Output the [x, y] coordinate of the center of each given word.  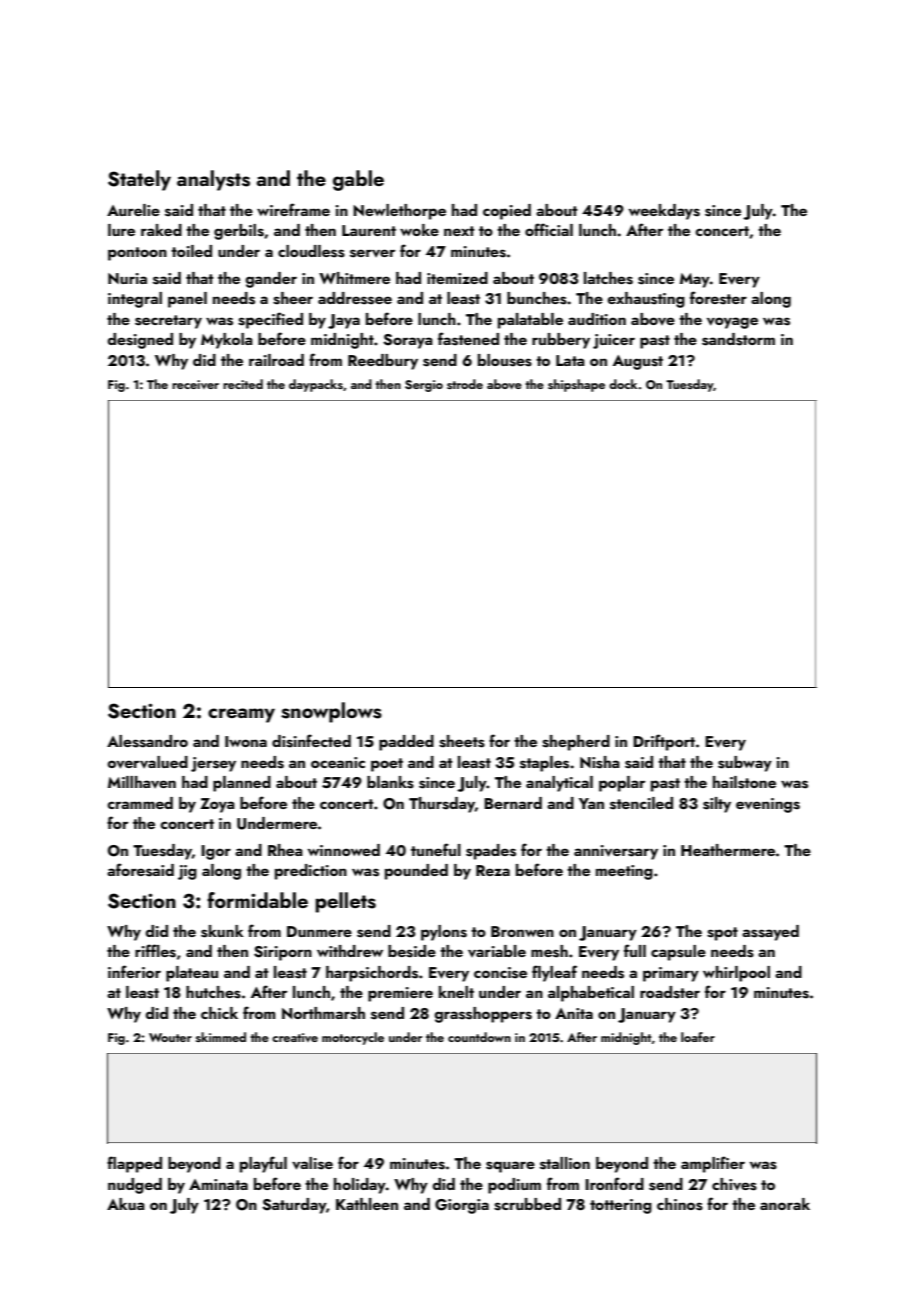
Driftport [664, 742]
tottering [621, 1206]
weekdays [664, 212]
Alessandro [147, 741]
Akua [126, 1204]
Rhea [285, 850]
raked [161, 230]
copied [507, 212]
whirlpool [736, 974]
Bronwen [522, 931]
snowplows [331, 712]
